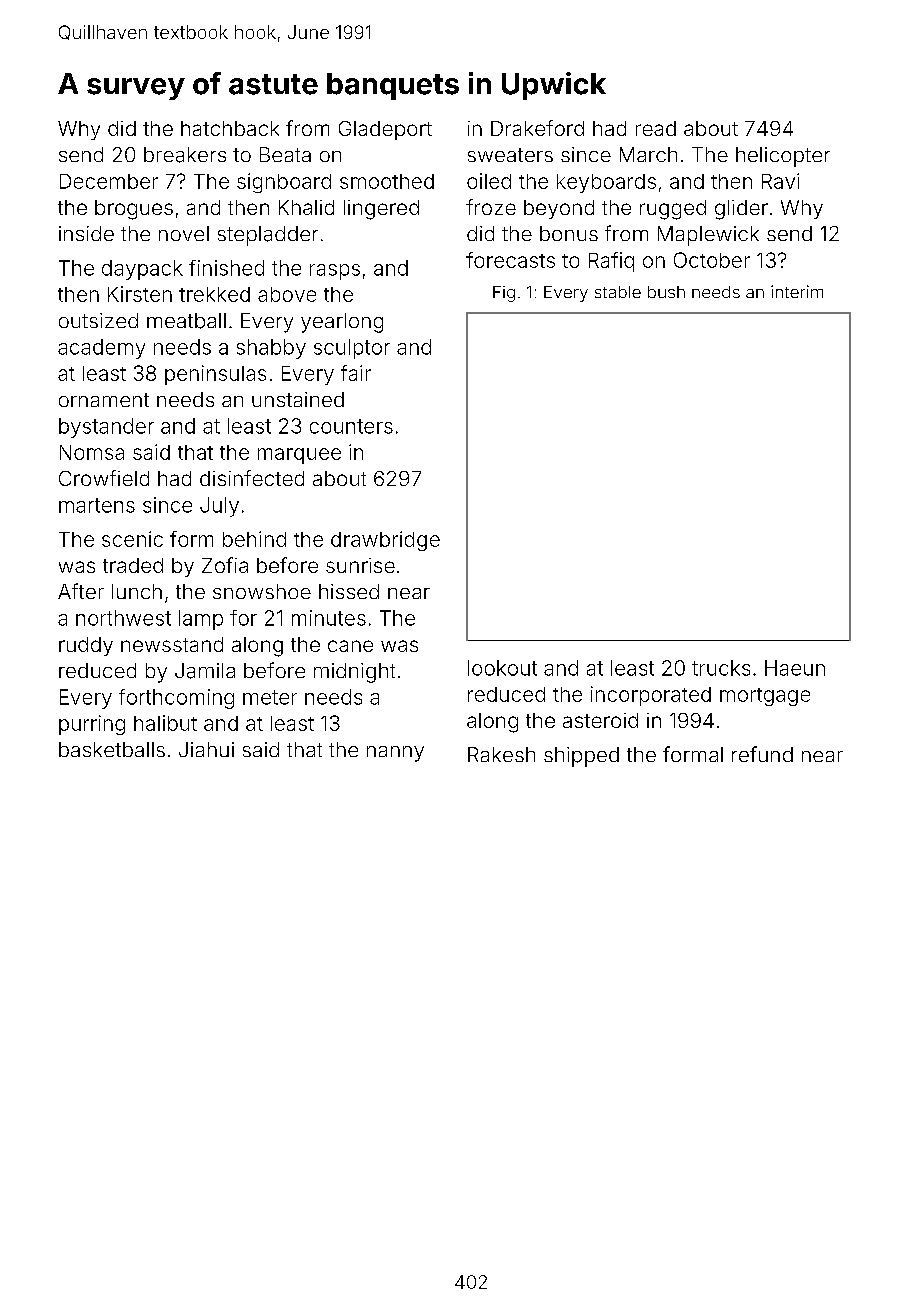  Describe the element at coordinates (395, 754) in the screenshot. I see `nanny` at that location.
